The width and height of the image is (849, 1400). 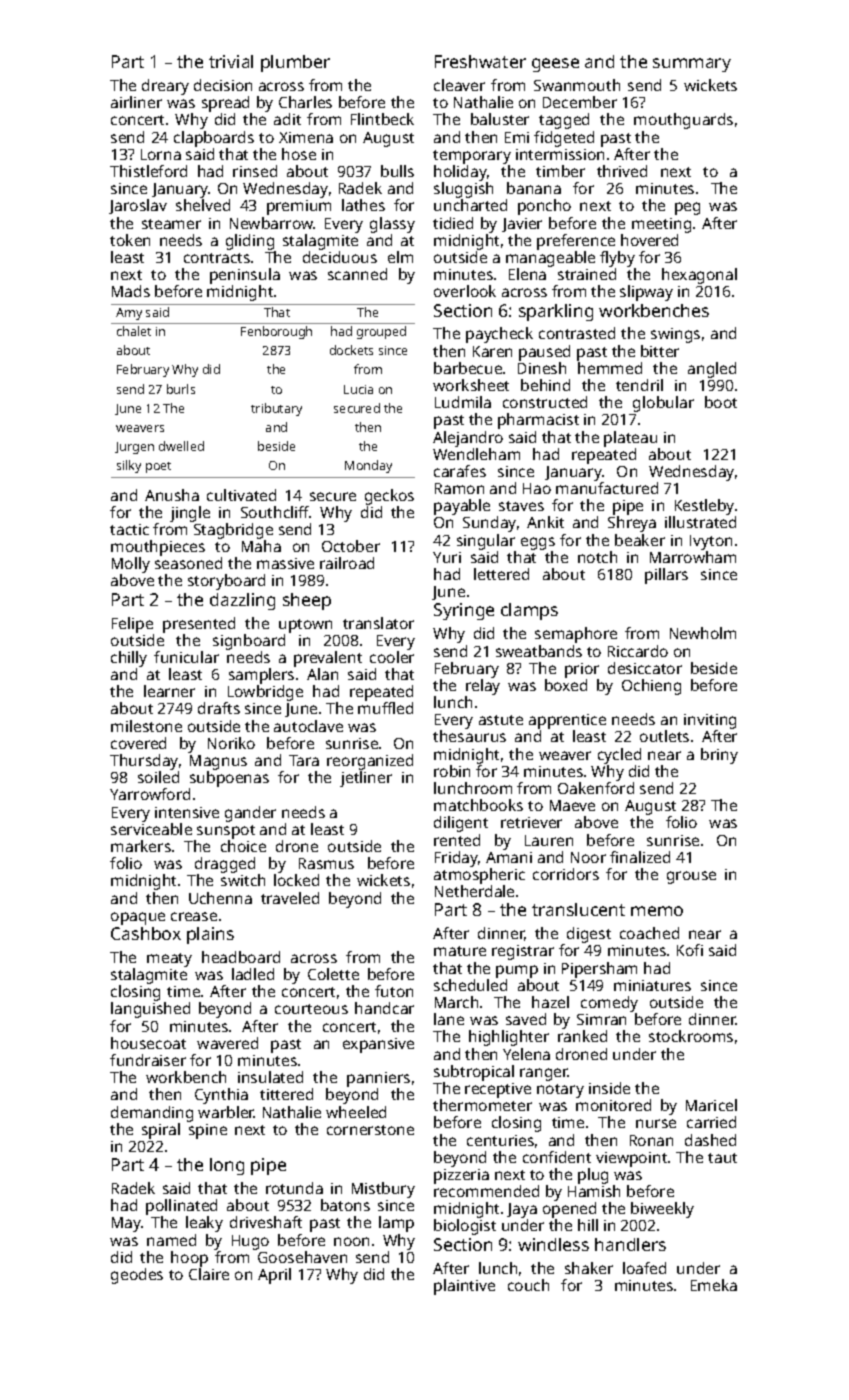 I want to click on illustrated, so click(x=700, y=522).
